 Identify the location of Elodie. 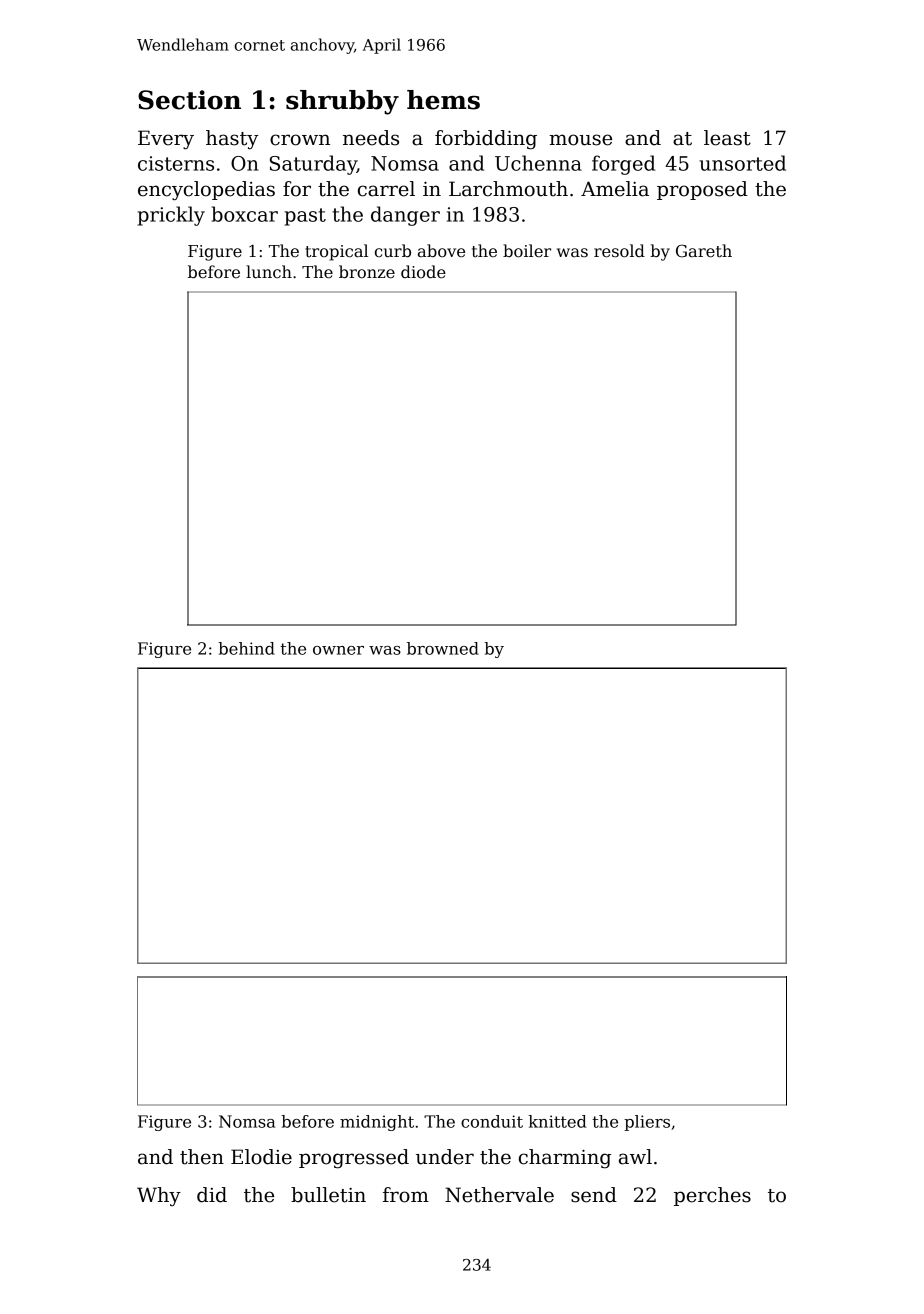
(261, 1157).
